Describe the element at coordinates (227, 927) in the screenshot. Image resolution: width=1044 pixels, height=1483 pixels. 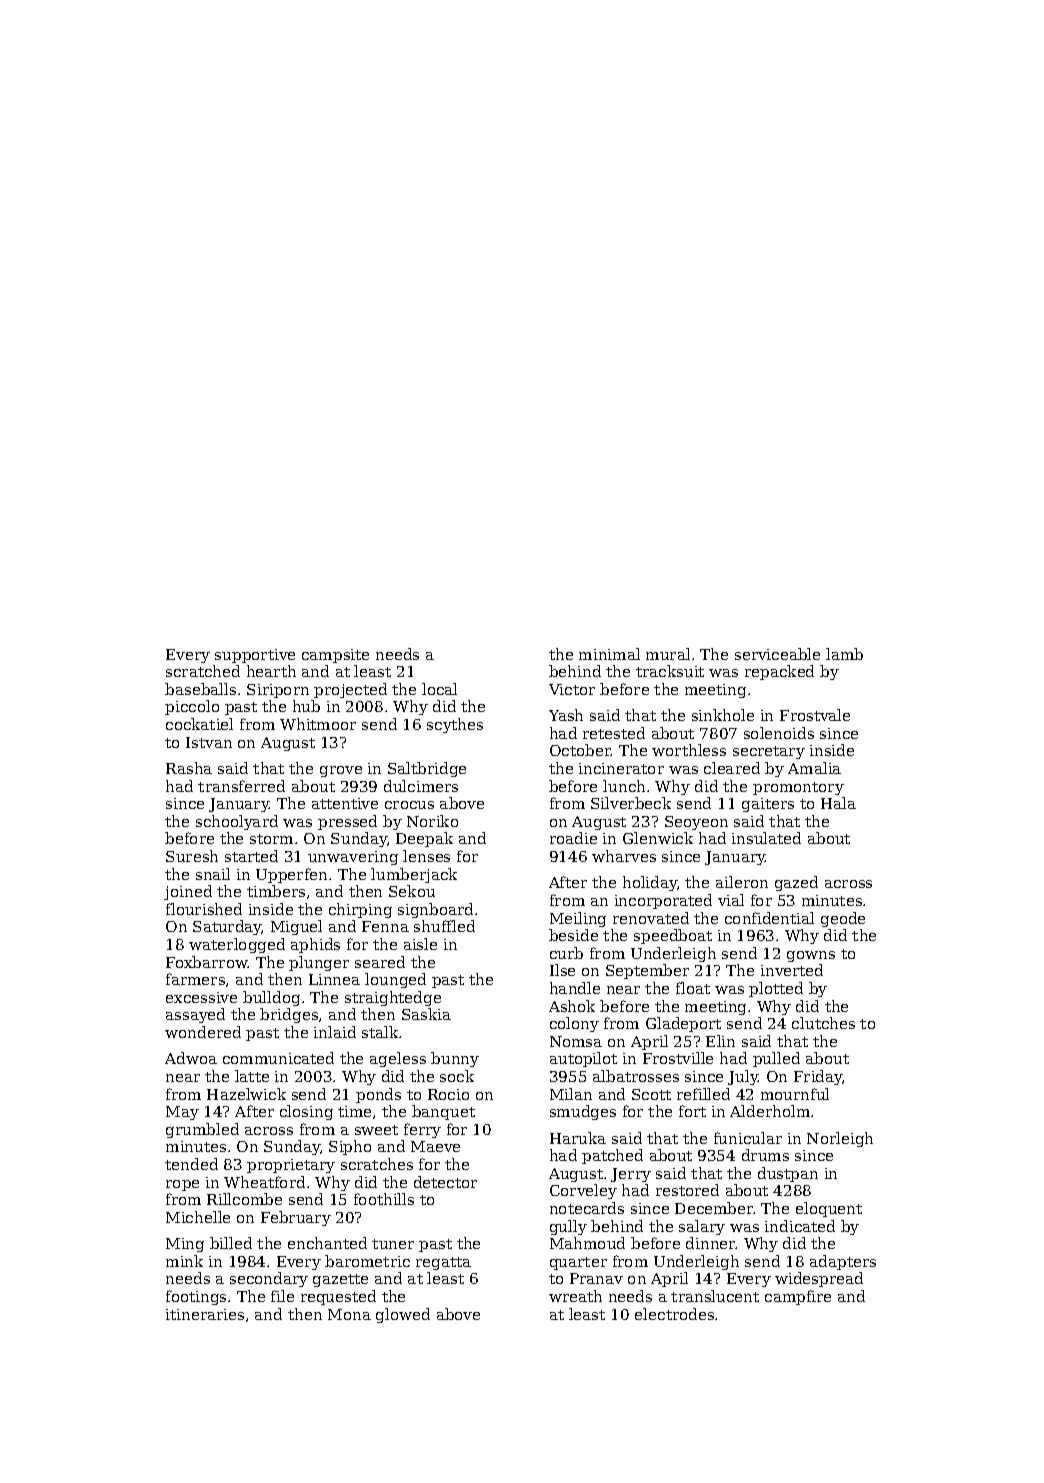
I see `Saturday` at that location.
